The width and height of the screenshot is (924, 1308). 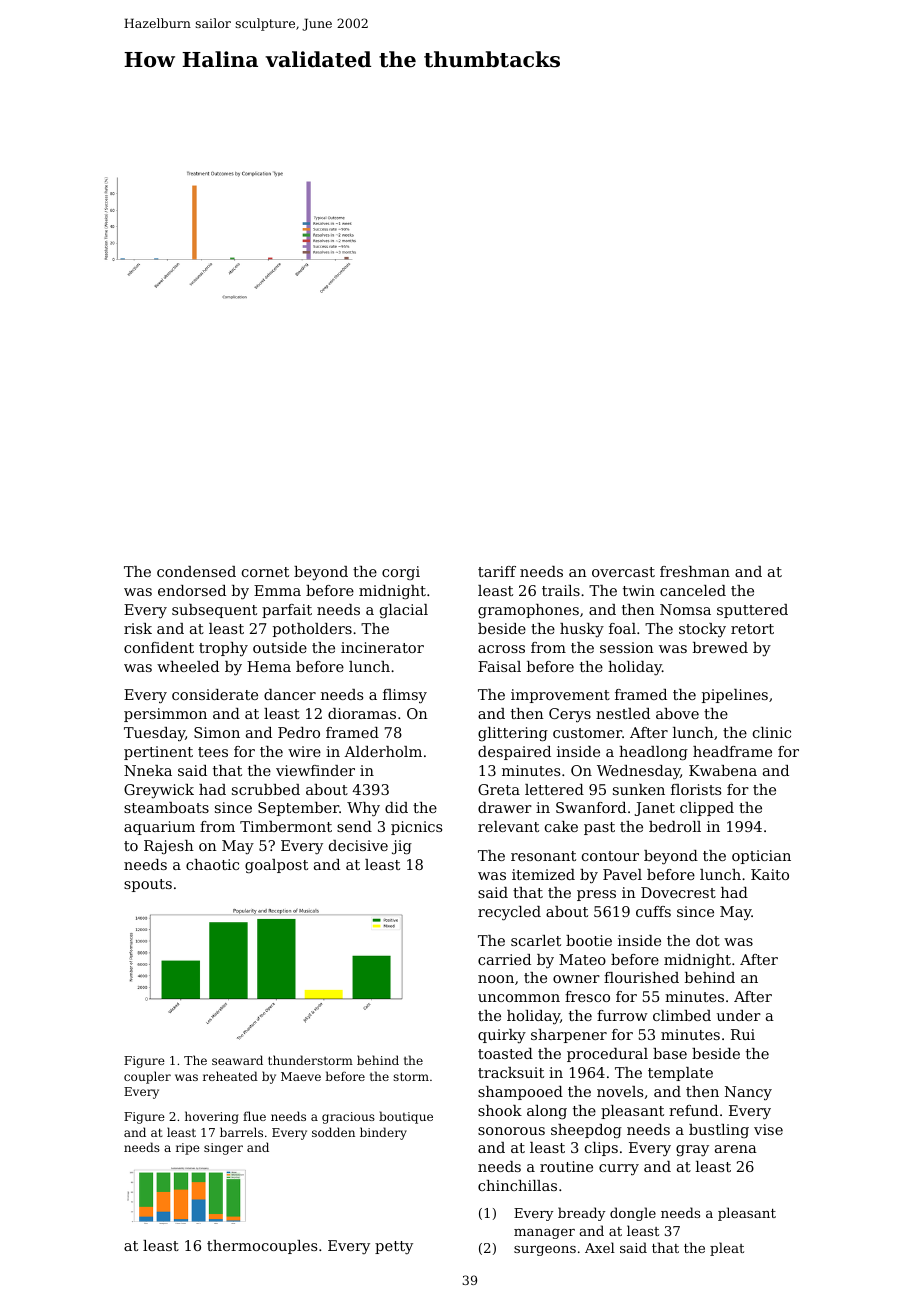 What do you see at coordinates (708, 940) in the screenshot?
I see `dot` at bounding box center [708, 940].
